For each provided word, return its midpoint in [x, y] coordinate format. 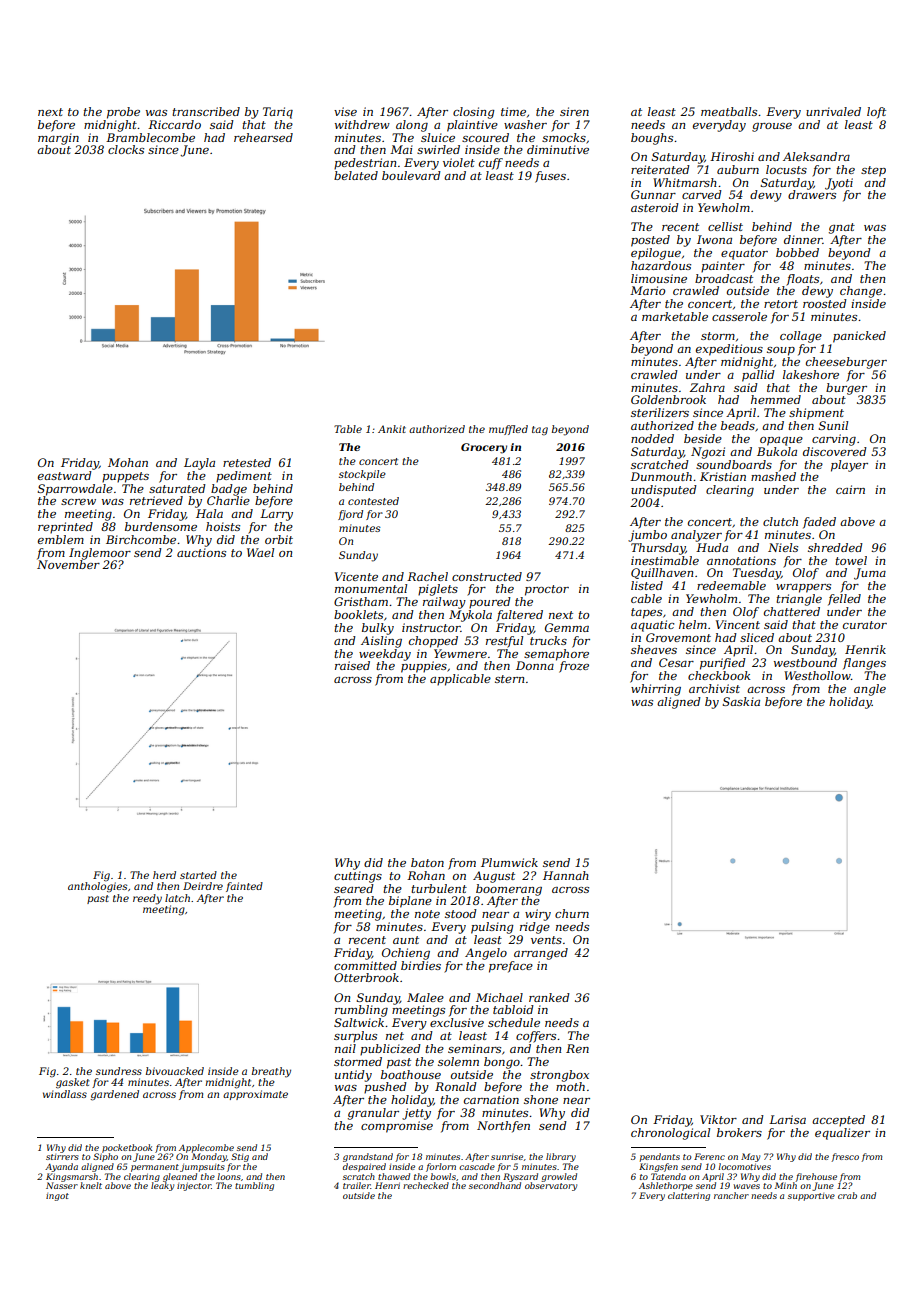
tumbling [254, 1186]
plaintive [472, 126]
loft [876, 113]
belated [356, 175]
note [427, 914]
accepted [838, 1121]
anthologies [97, 887]
